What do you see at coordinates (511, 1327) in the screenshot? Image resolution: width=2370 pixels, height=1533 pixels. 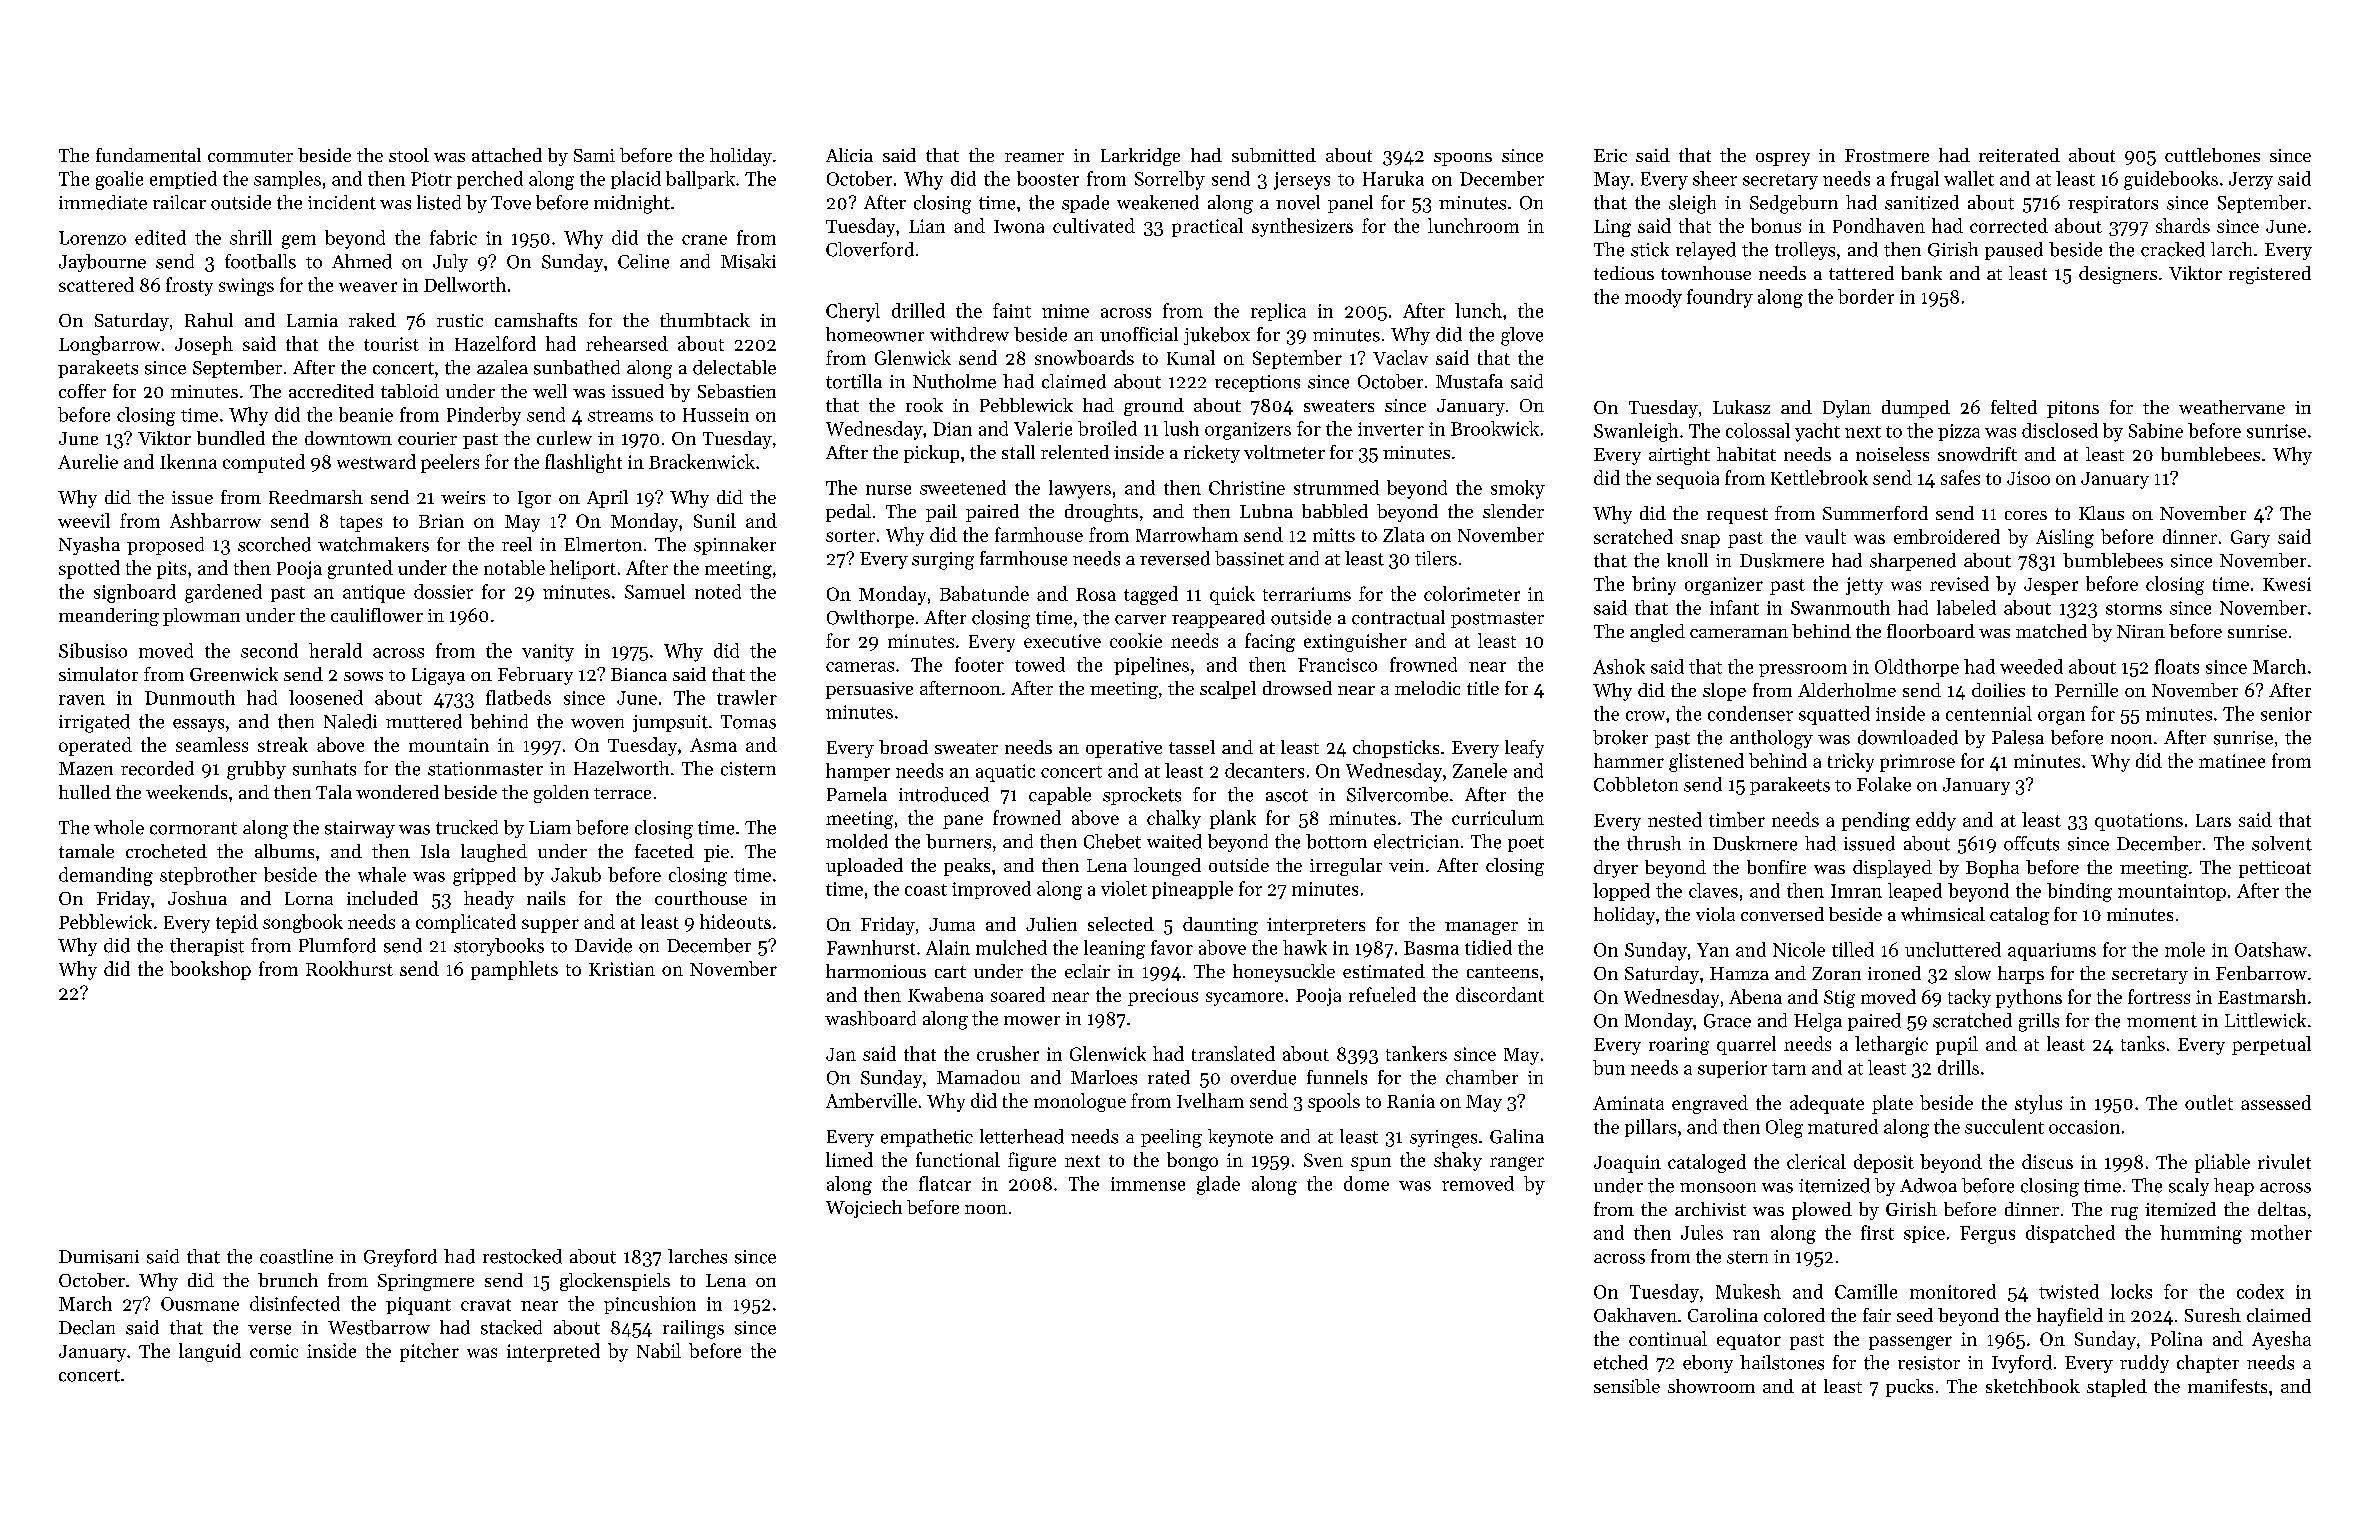 I see `stacked` at bounding box center [511, 1327].
